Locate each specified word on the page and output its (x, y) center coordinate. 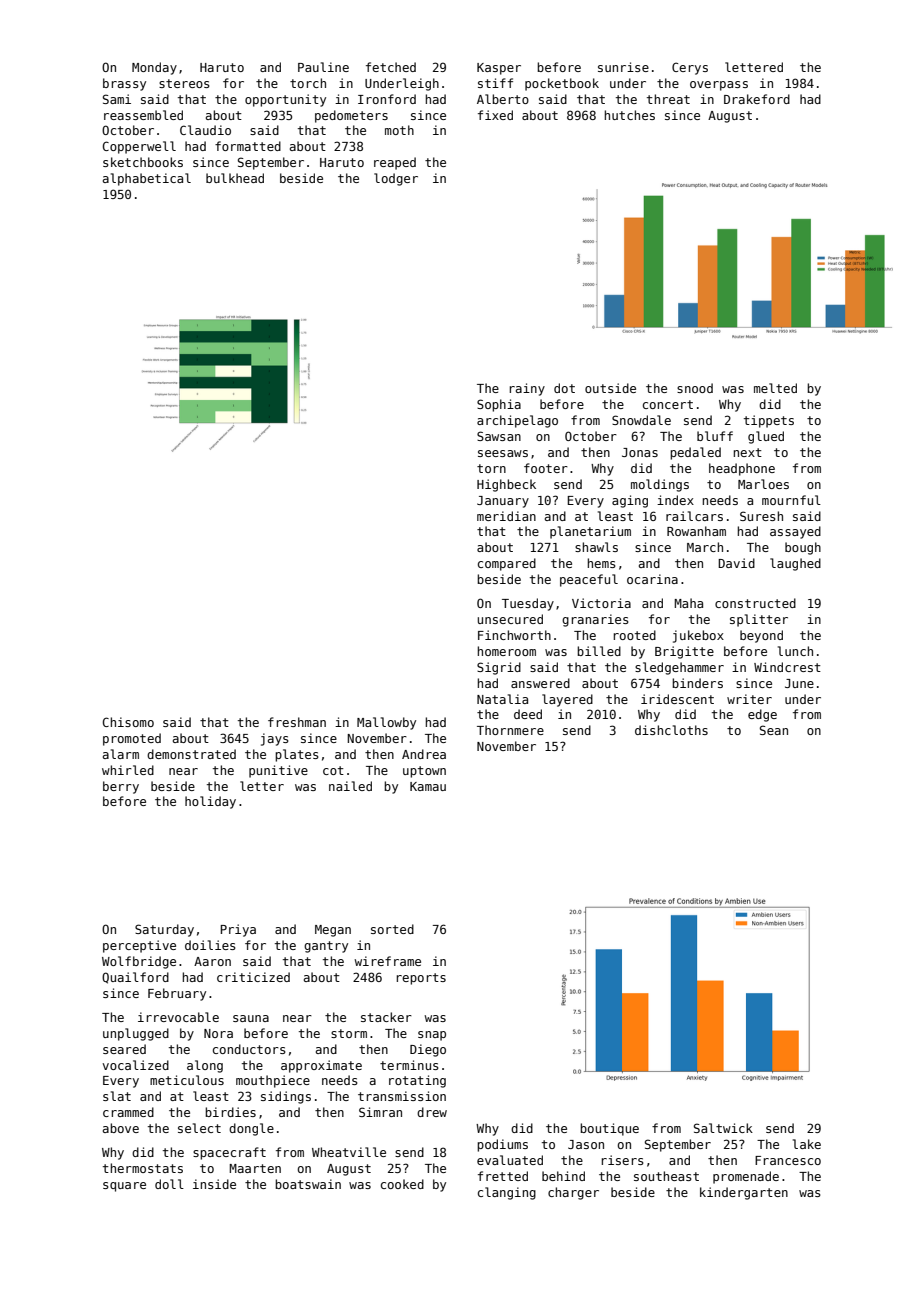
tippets (769, 421)
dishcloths (671, 730)
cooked (402, 1184)
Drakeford (757, 99)
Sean (774, 730)
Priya (238, 930)
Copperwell (139, 147)
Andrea (424, 754)
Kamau (428, 786)
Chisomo (128, 722)
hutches (630, 115)
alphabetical (147, 179)
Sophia (499, 405)
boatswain (308, 1184)
